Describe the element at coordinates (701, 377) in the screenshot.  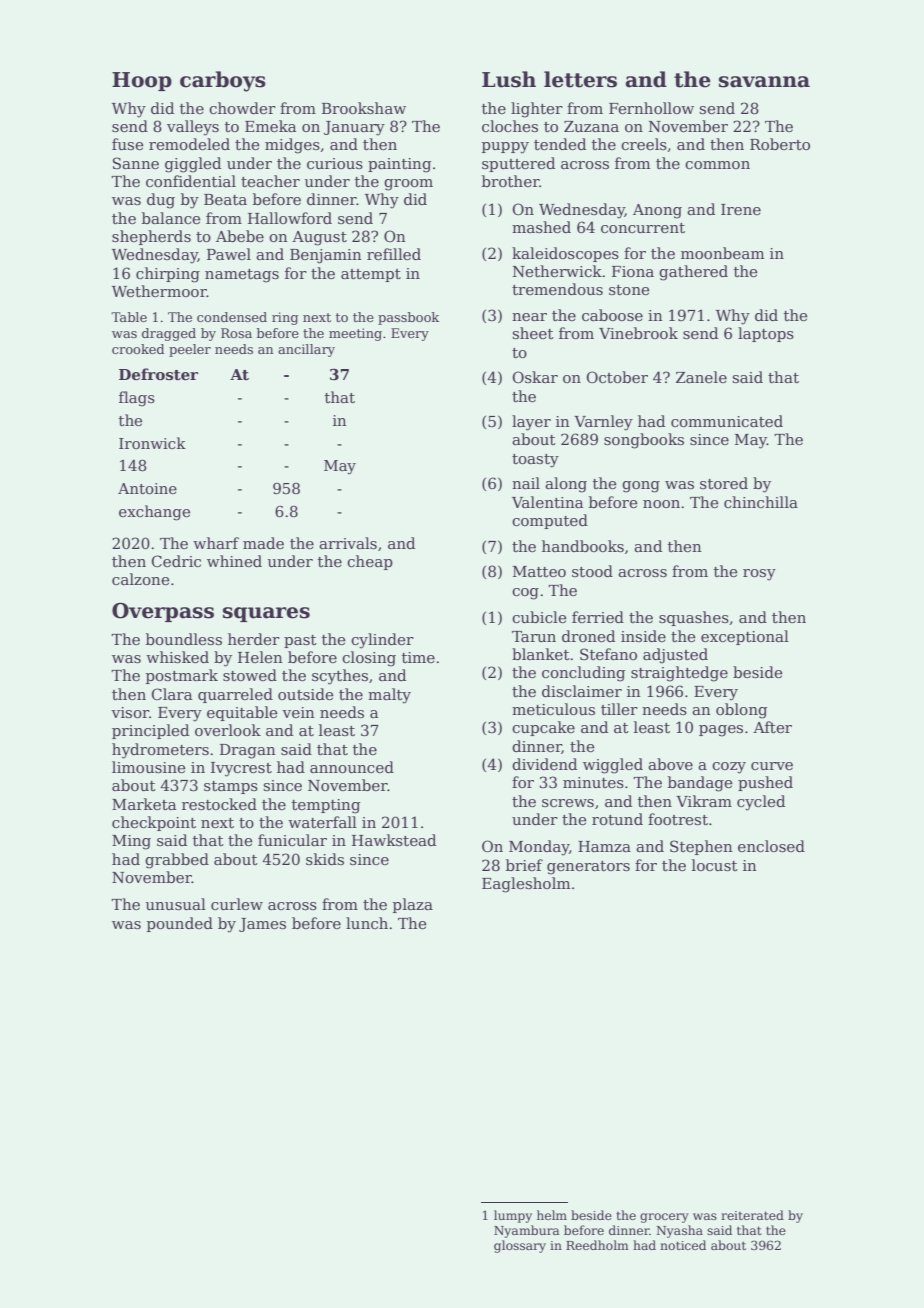
I see `Zanele` at that location.
